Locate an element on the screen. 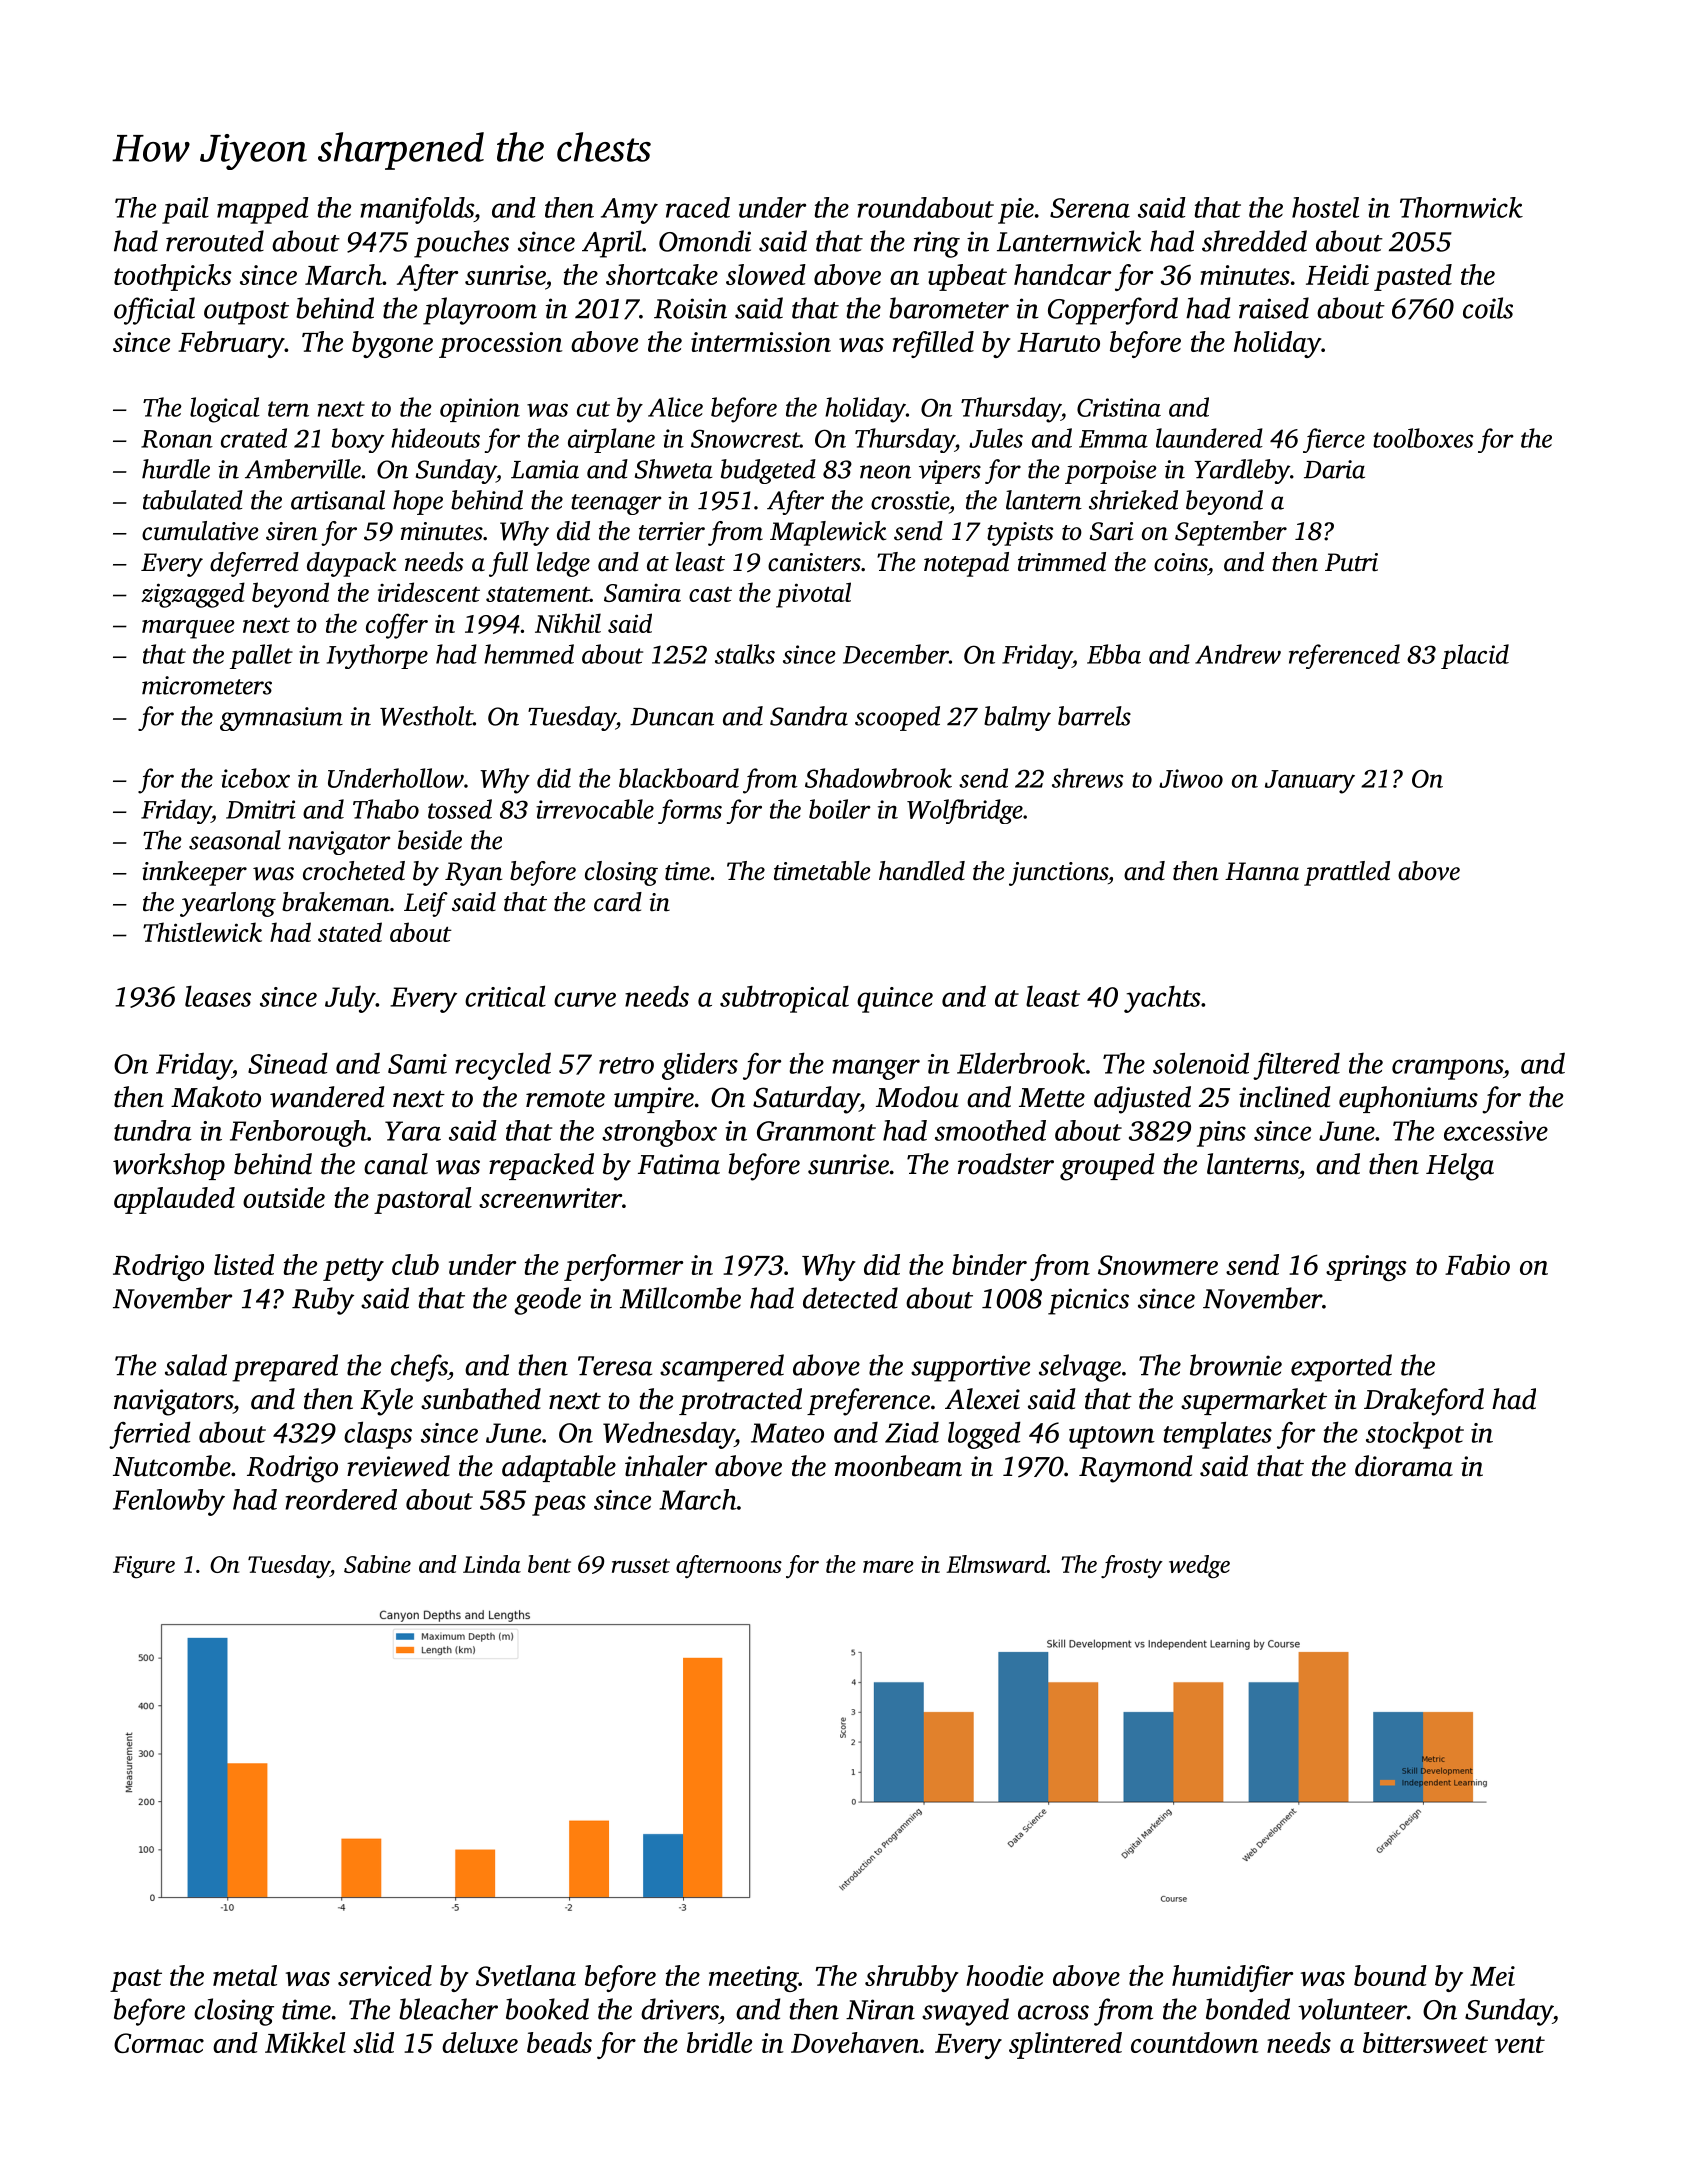  prattled is located at coordinates (1347, 873).
